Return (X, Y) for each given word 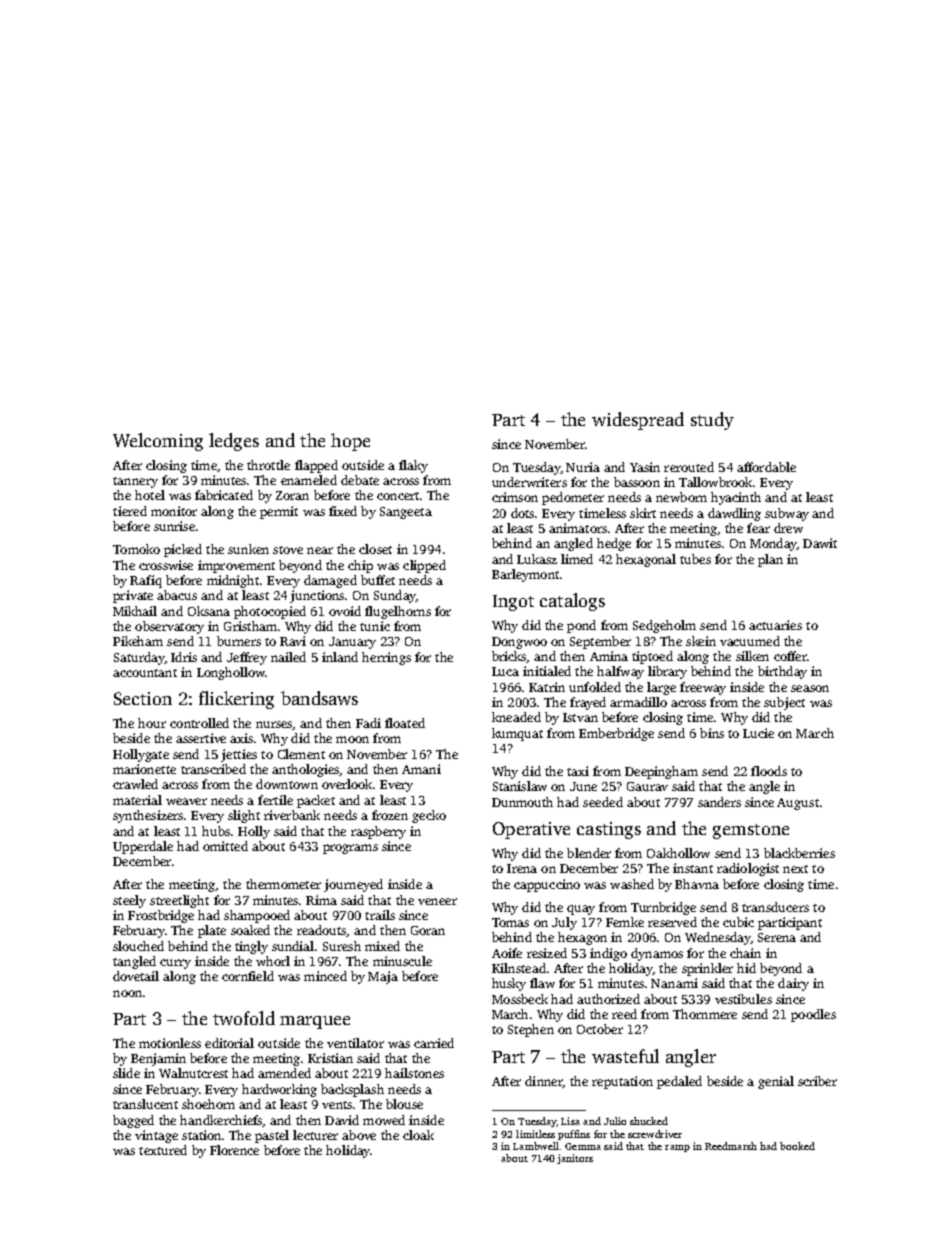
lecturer (315, 1135)
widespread (638, 421)
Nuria (583, 467)
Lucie (758, 733)
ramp (677, 1148)
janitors (575, 1159)
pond (581, 626)
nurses (274, 725)
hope (350, 442)
